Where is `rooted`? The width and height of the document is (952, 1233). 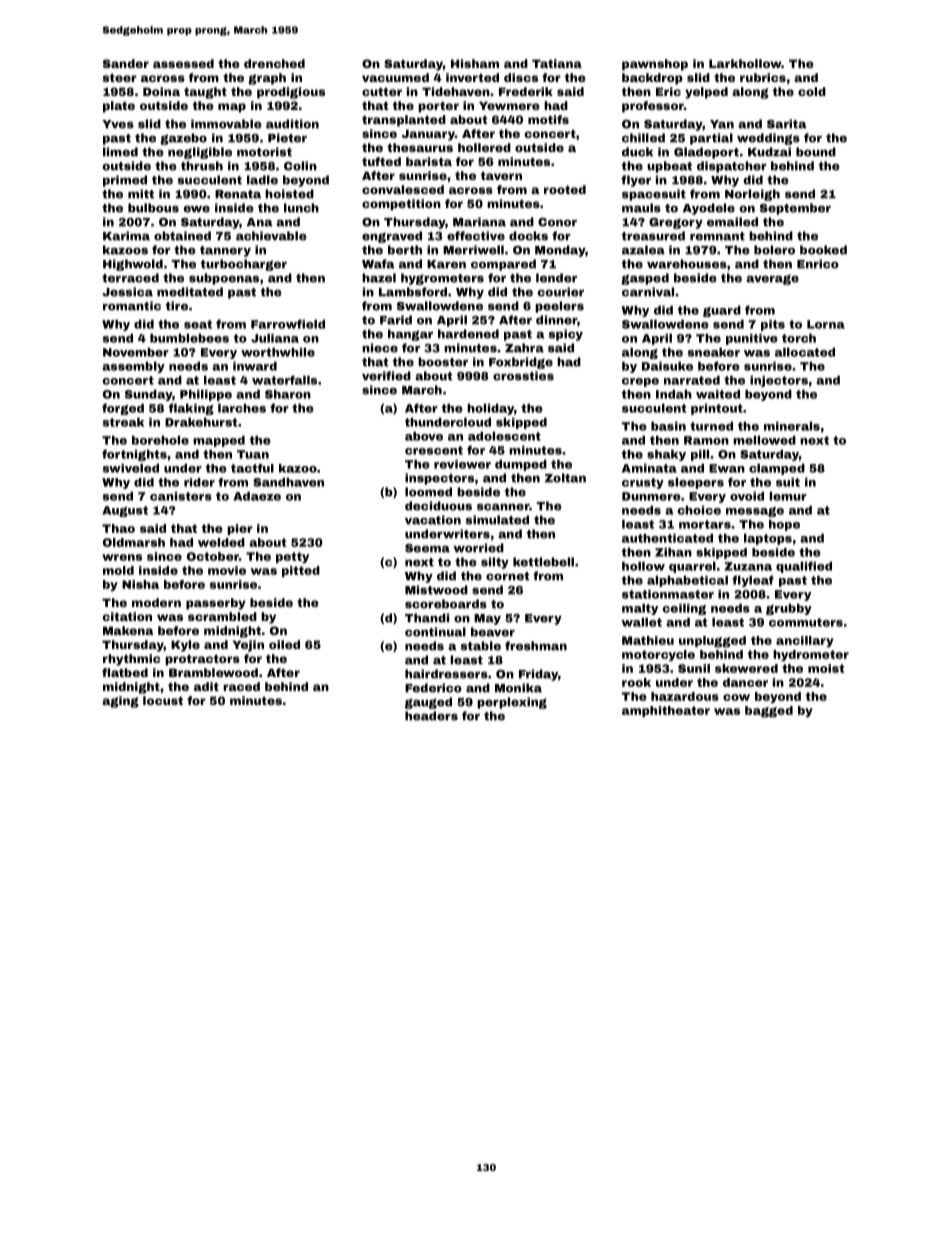 rooted is located at coordinates (565, 189).
